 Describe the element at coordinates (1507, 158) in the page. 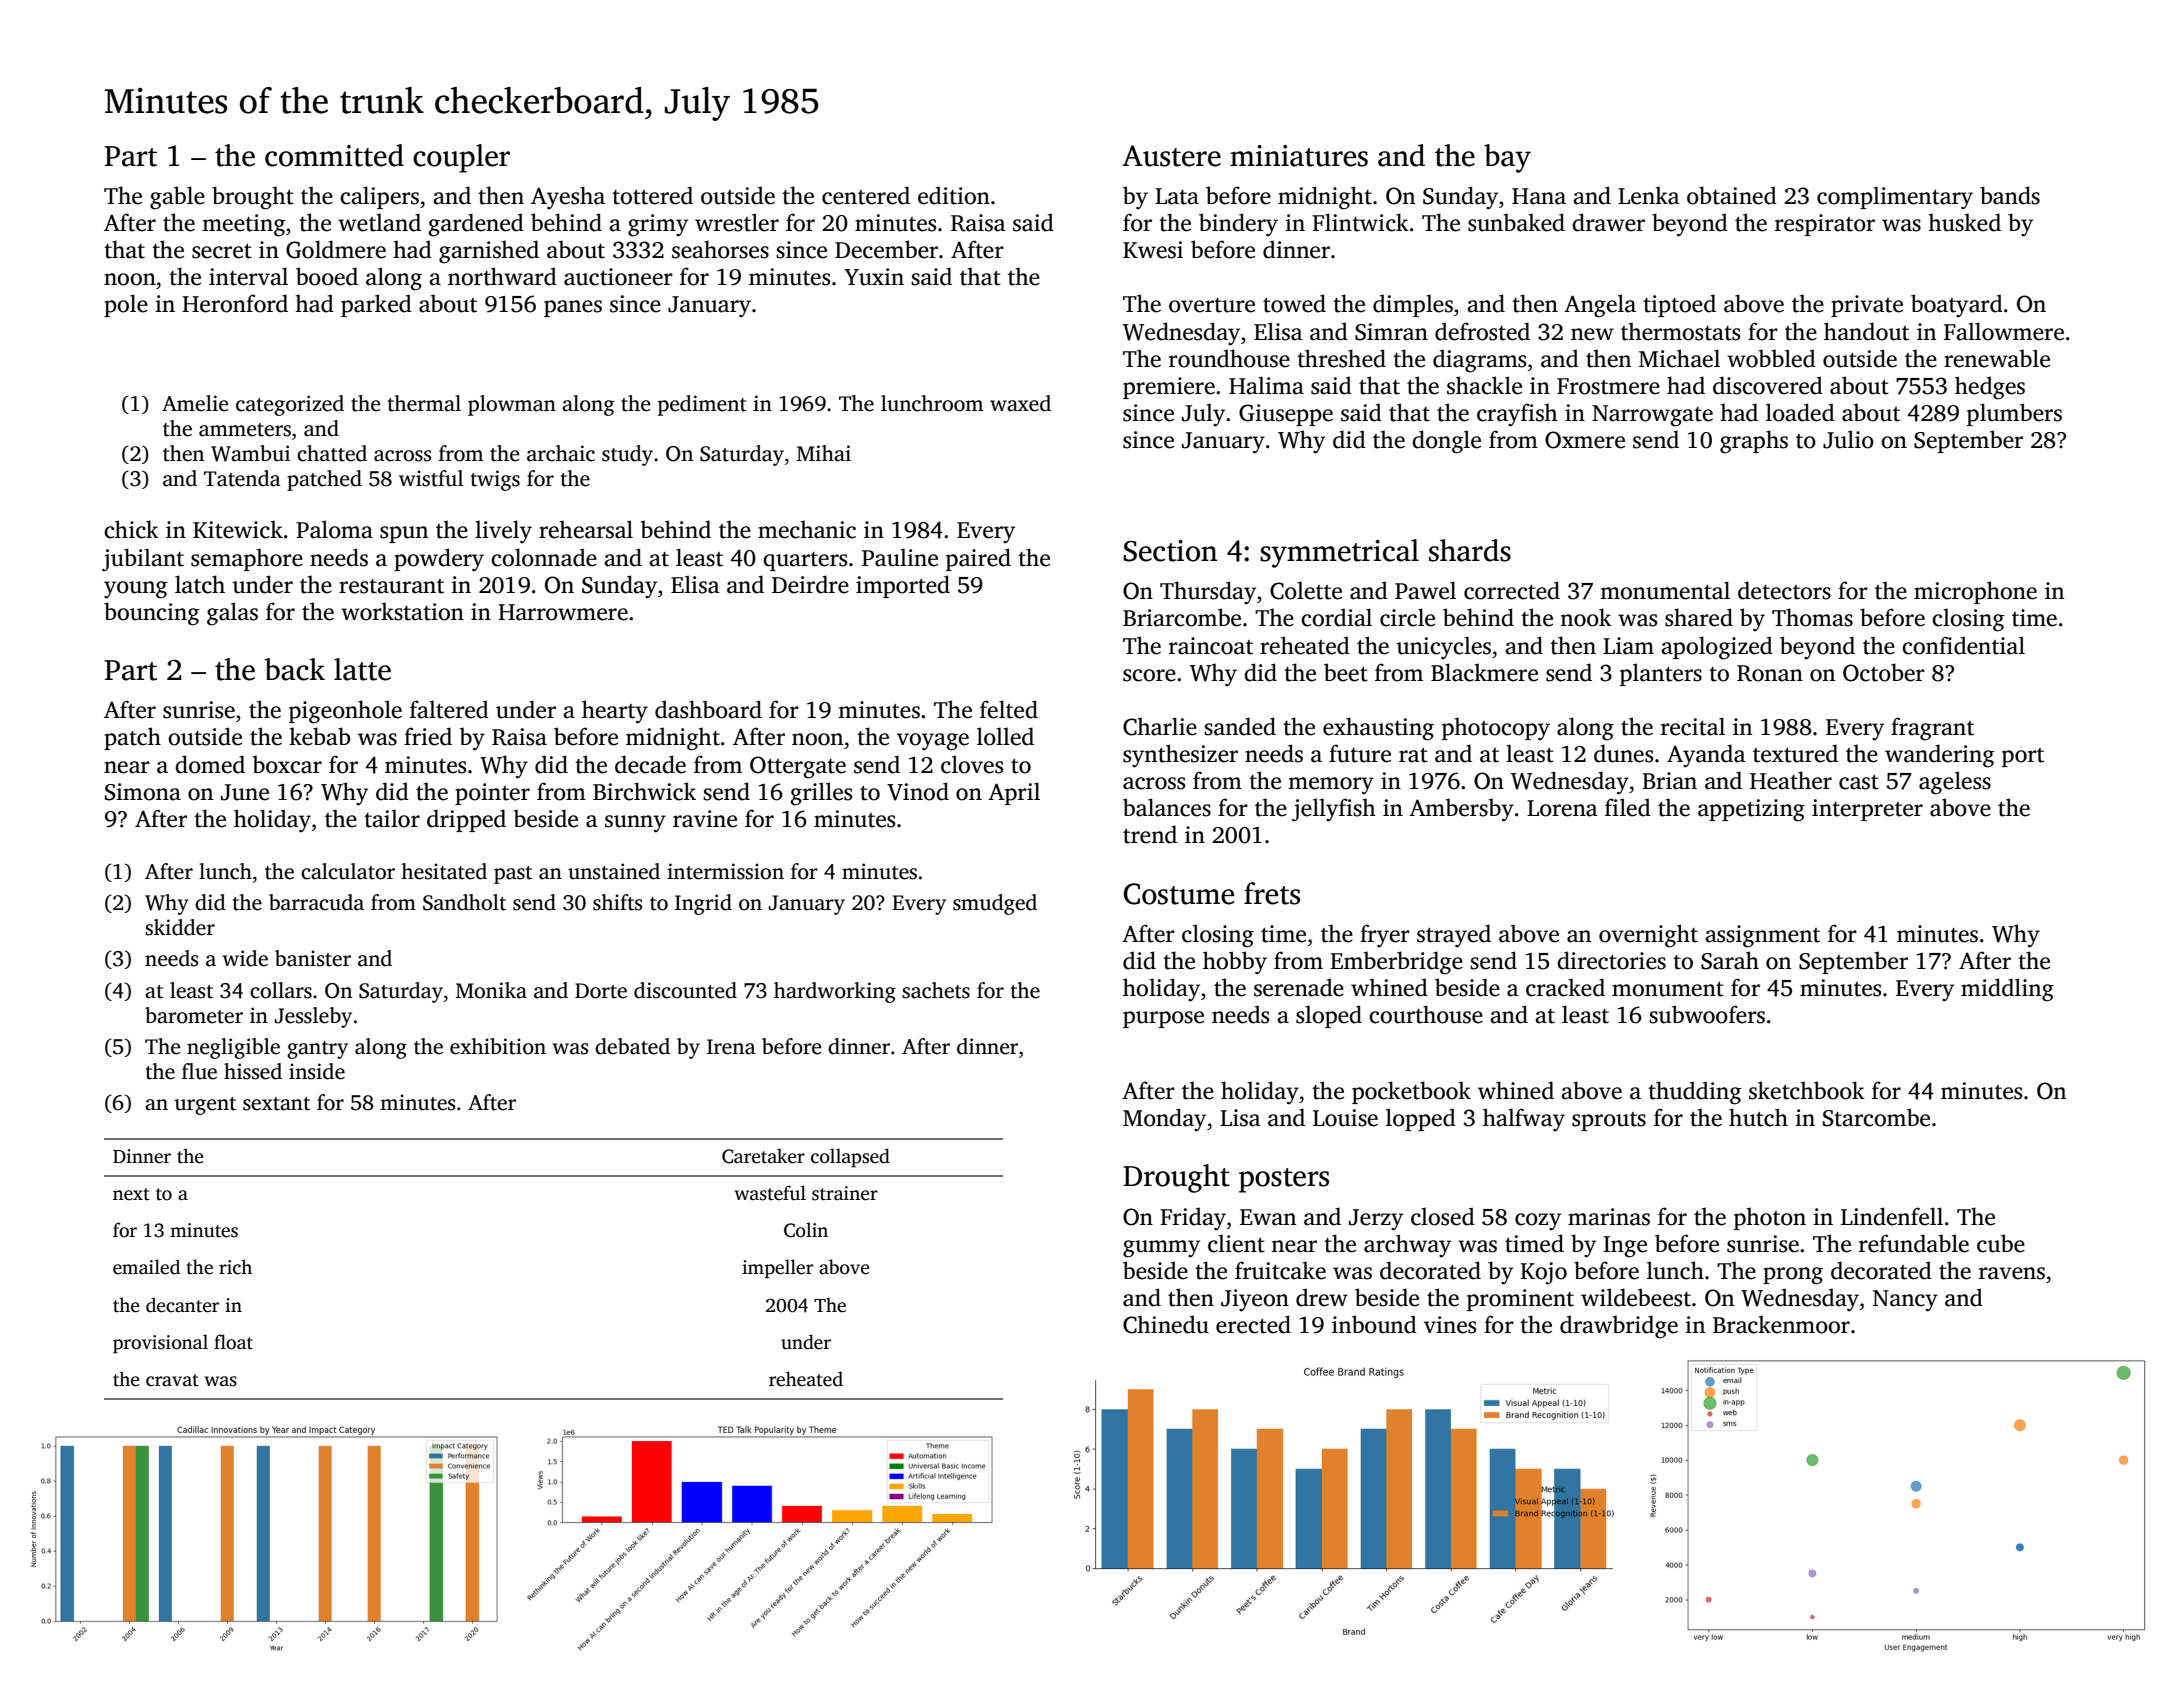

I see `bay` at that location.
